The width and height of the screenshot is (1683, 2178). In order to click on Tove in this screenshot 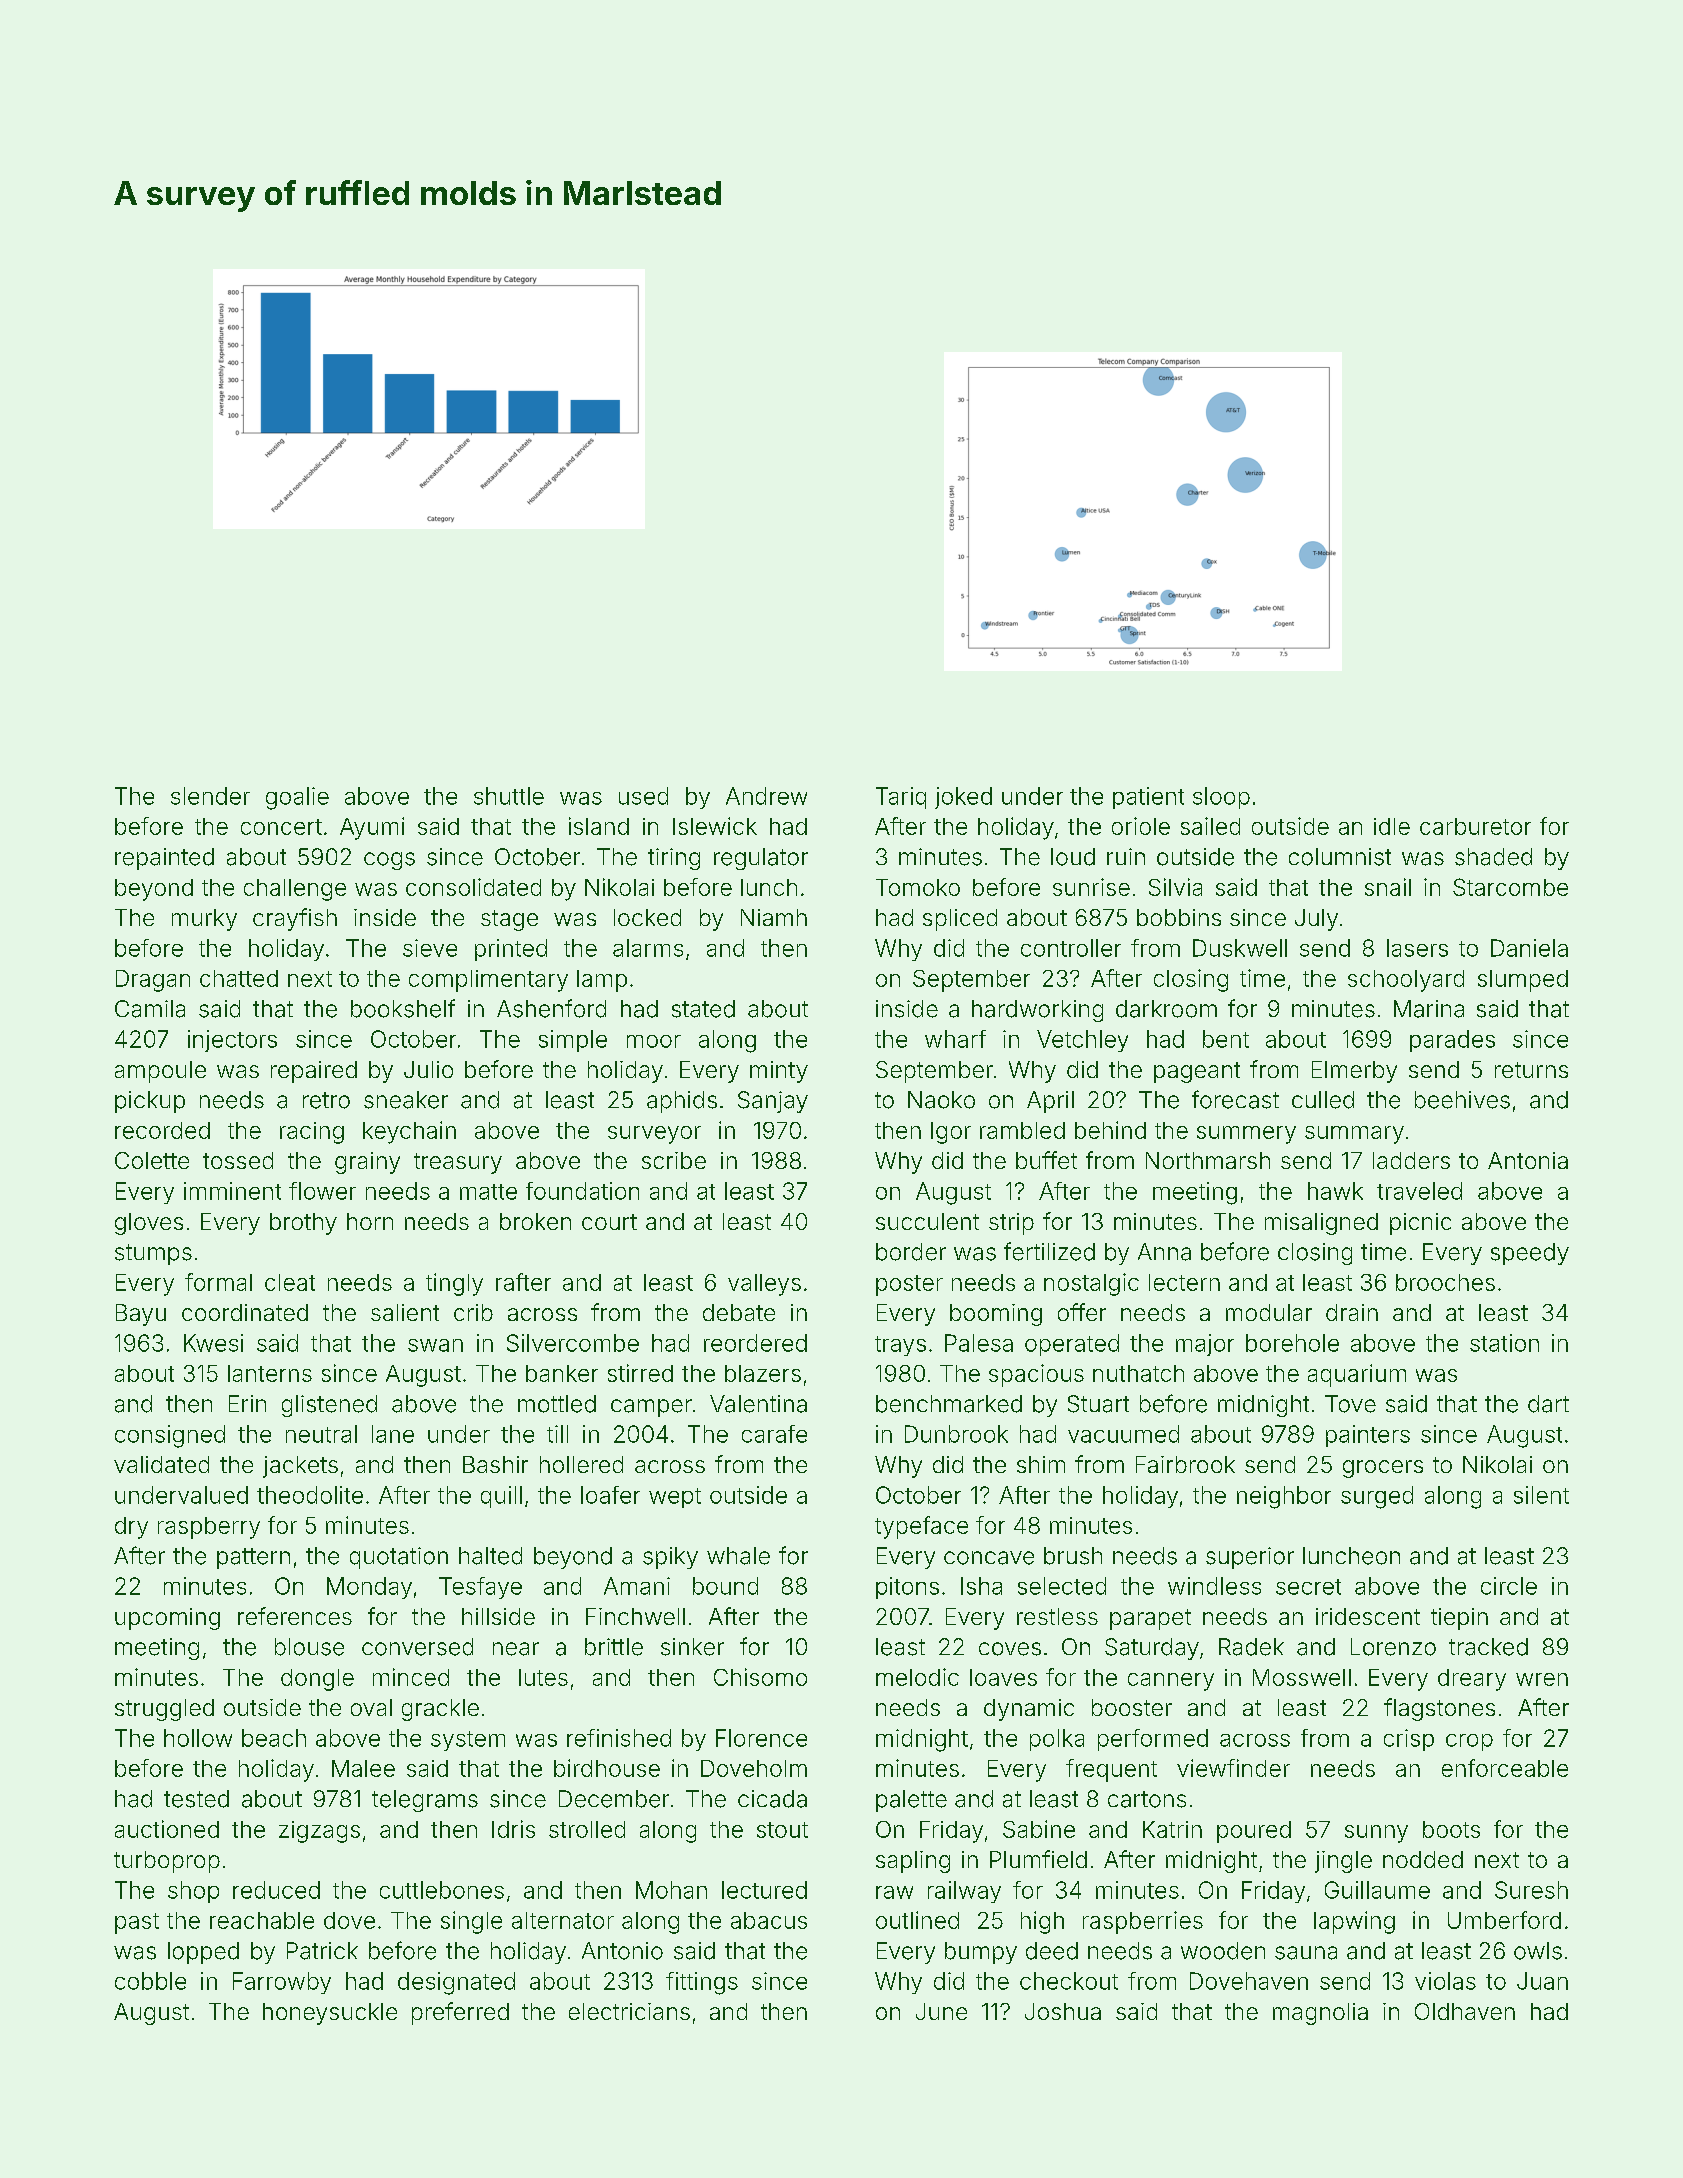, I will do `click(1350, 1404)`.
